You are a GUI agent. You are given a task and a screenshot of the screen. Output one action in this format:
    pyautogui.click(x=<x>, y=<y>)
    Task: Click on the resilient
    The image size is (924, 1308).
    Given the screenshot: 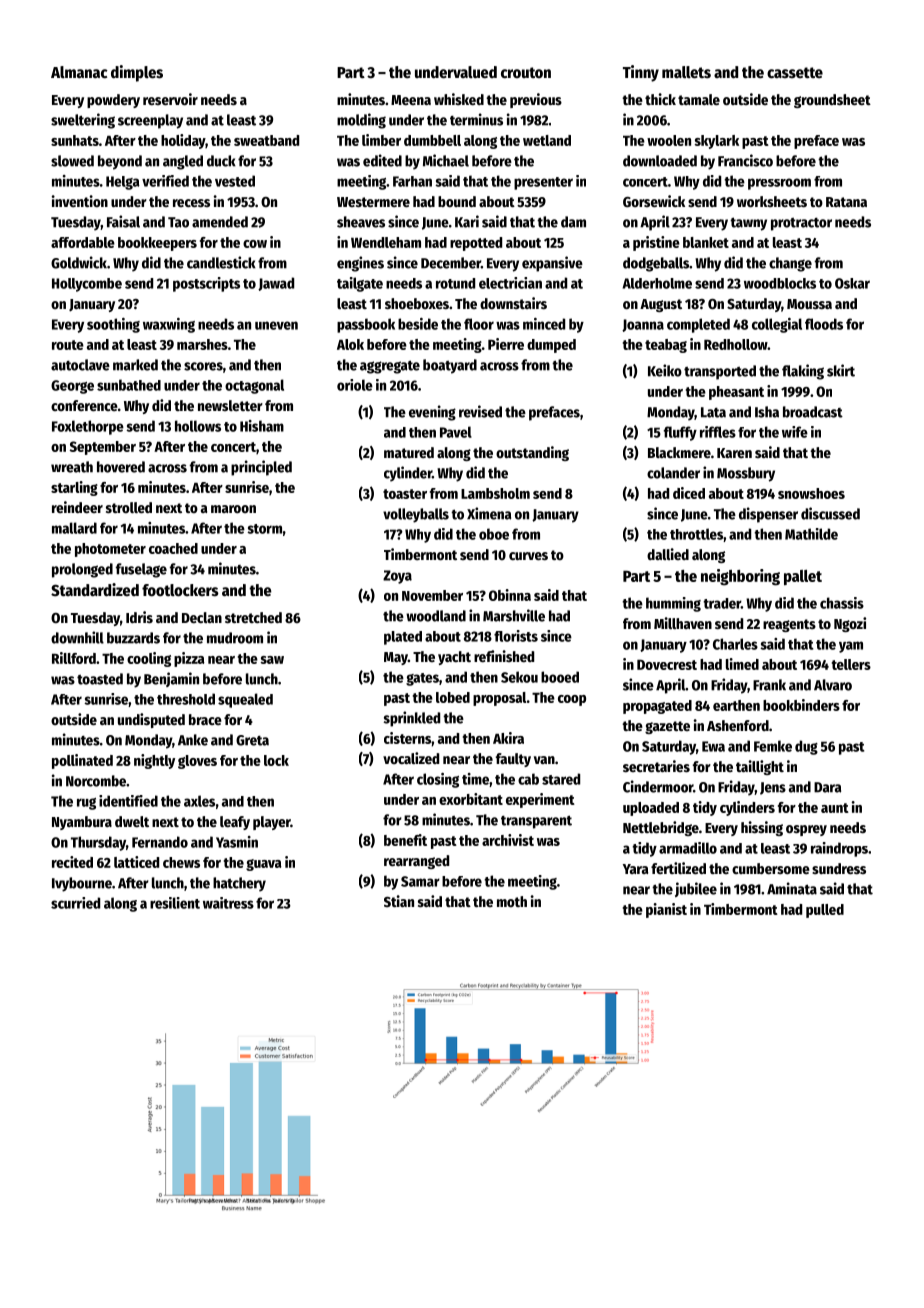 What is the action you would take?
    pyautogui.click(x=175, y=903)
